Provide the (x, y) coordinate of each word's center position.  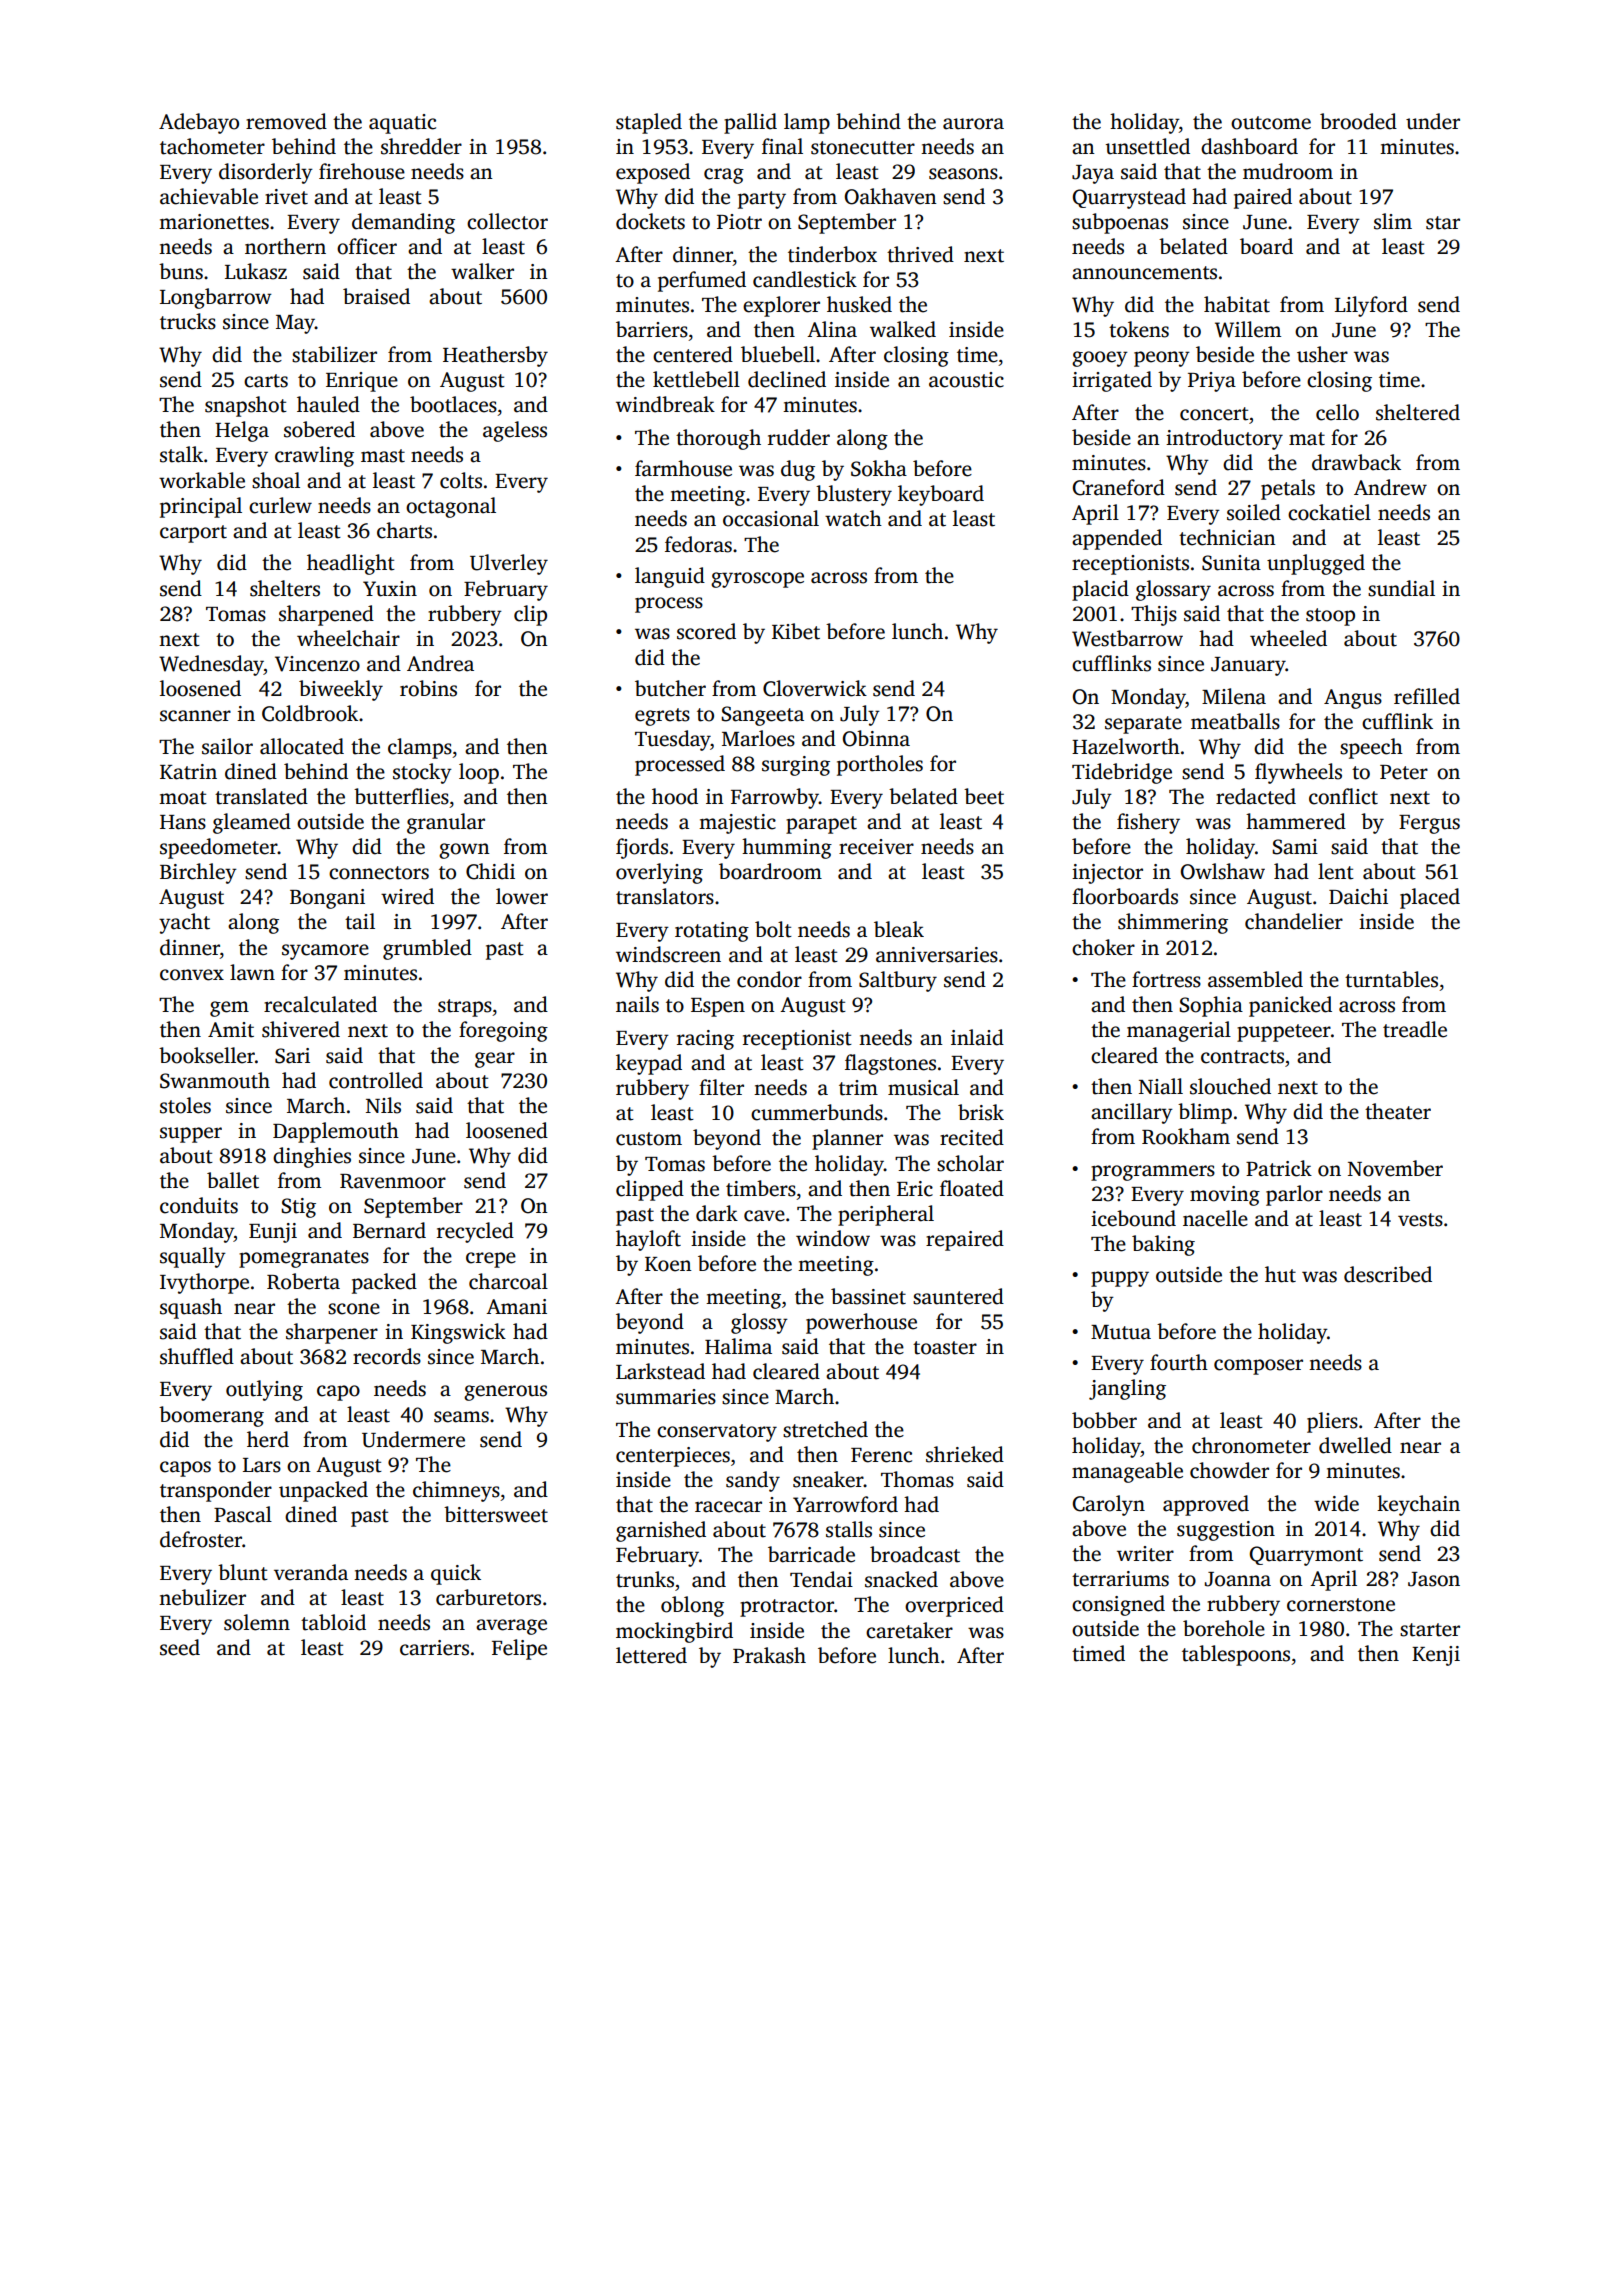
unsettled (1148, 146)
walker (482, 271)
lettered (651, 1655)
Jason (1434, 1579)
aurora (973, 124)
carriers (434, 1648)
